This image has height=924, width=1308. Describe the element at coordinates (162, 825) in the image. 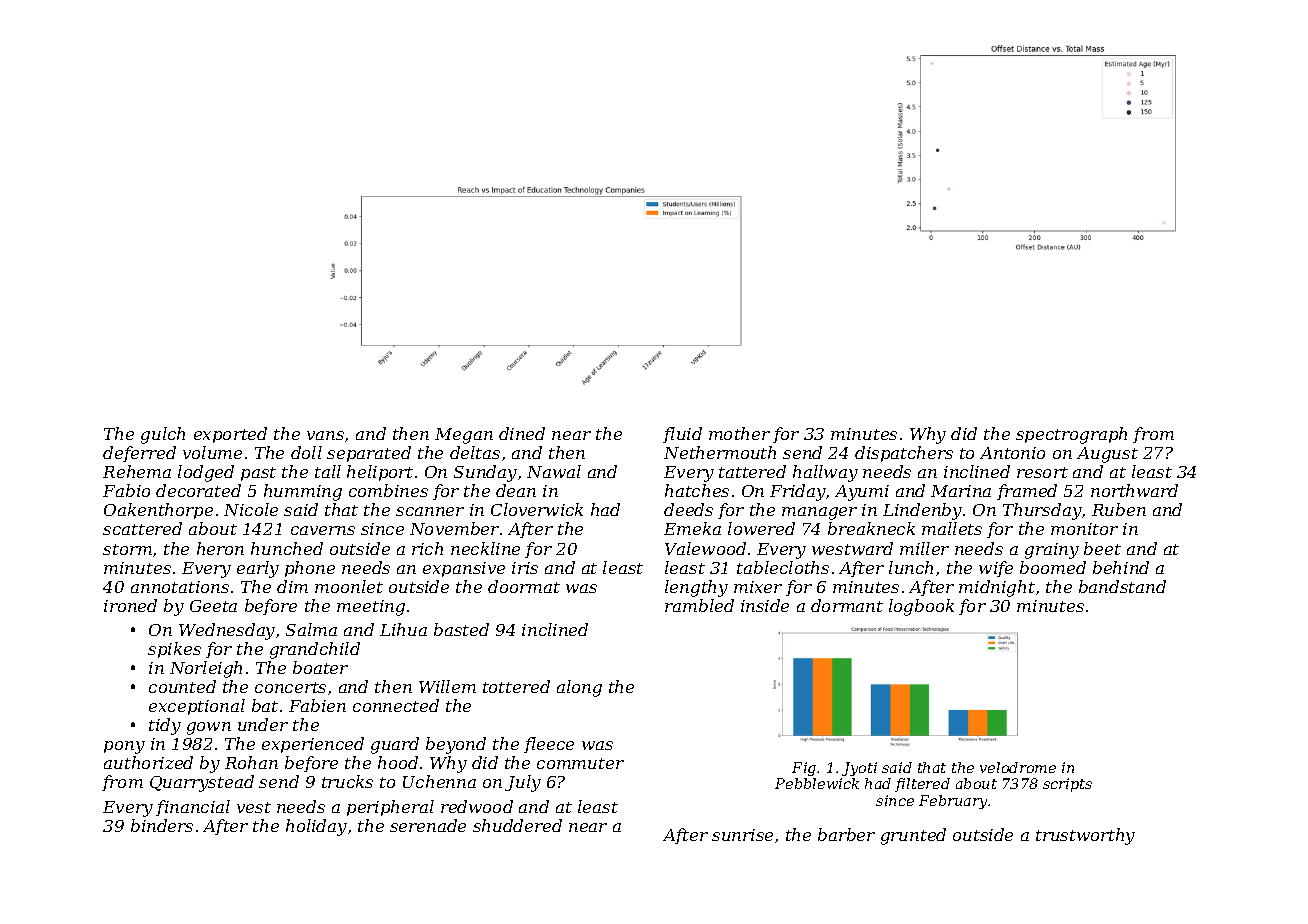

I see `binders` at that location.
